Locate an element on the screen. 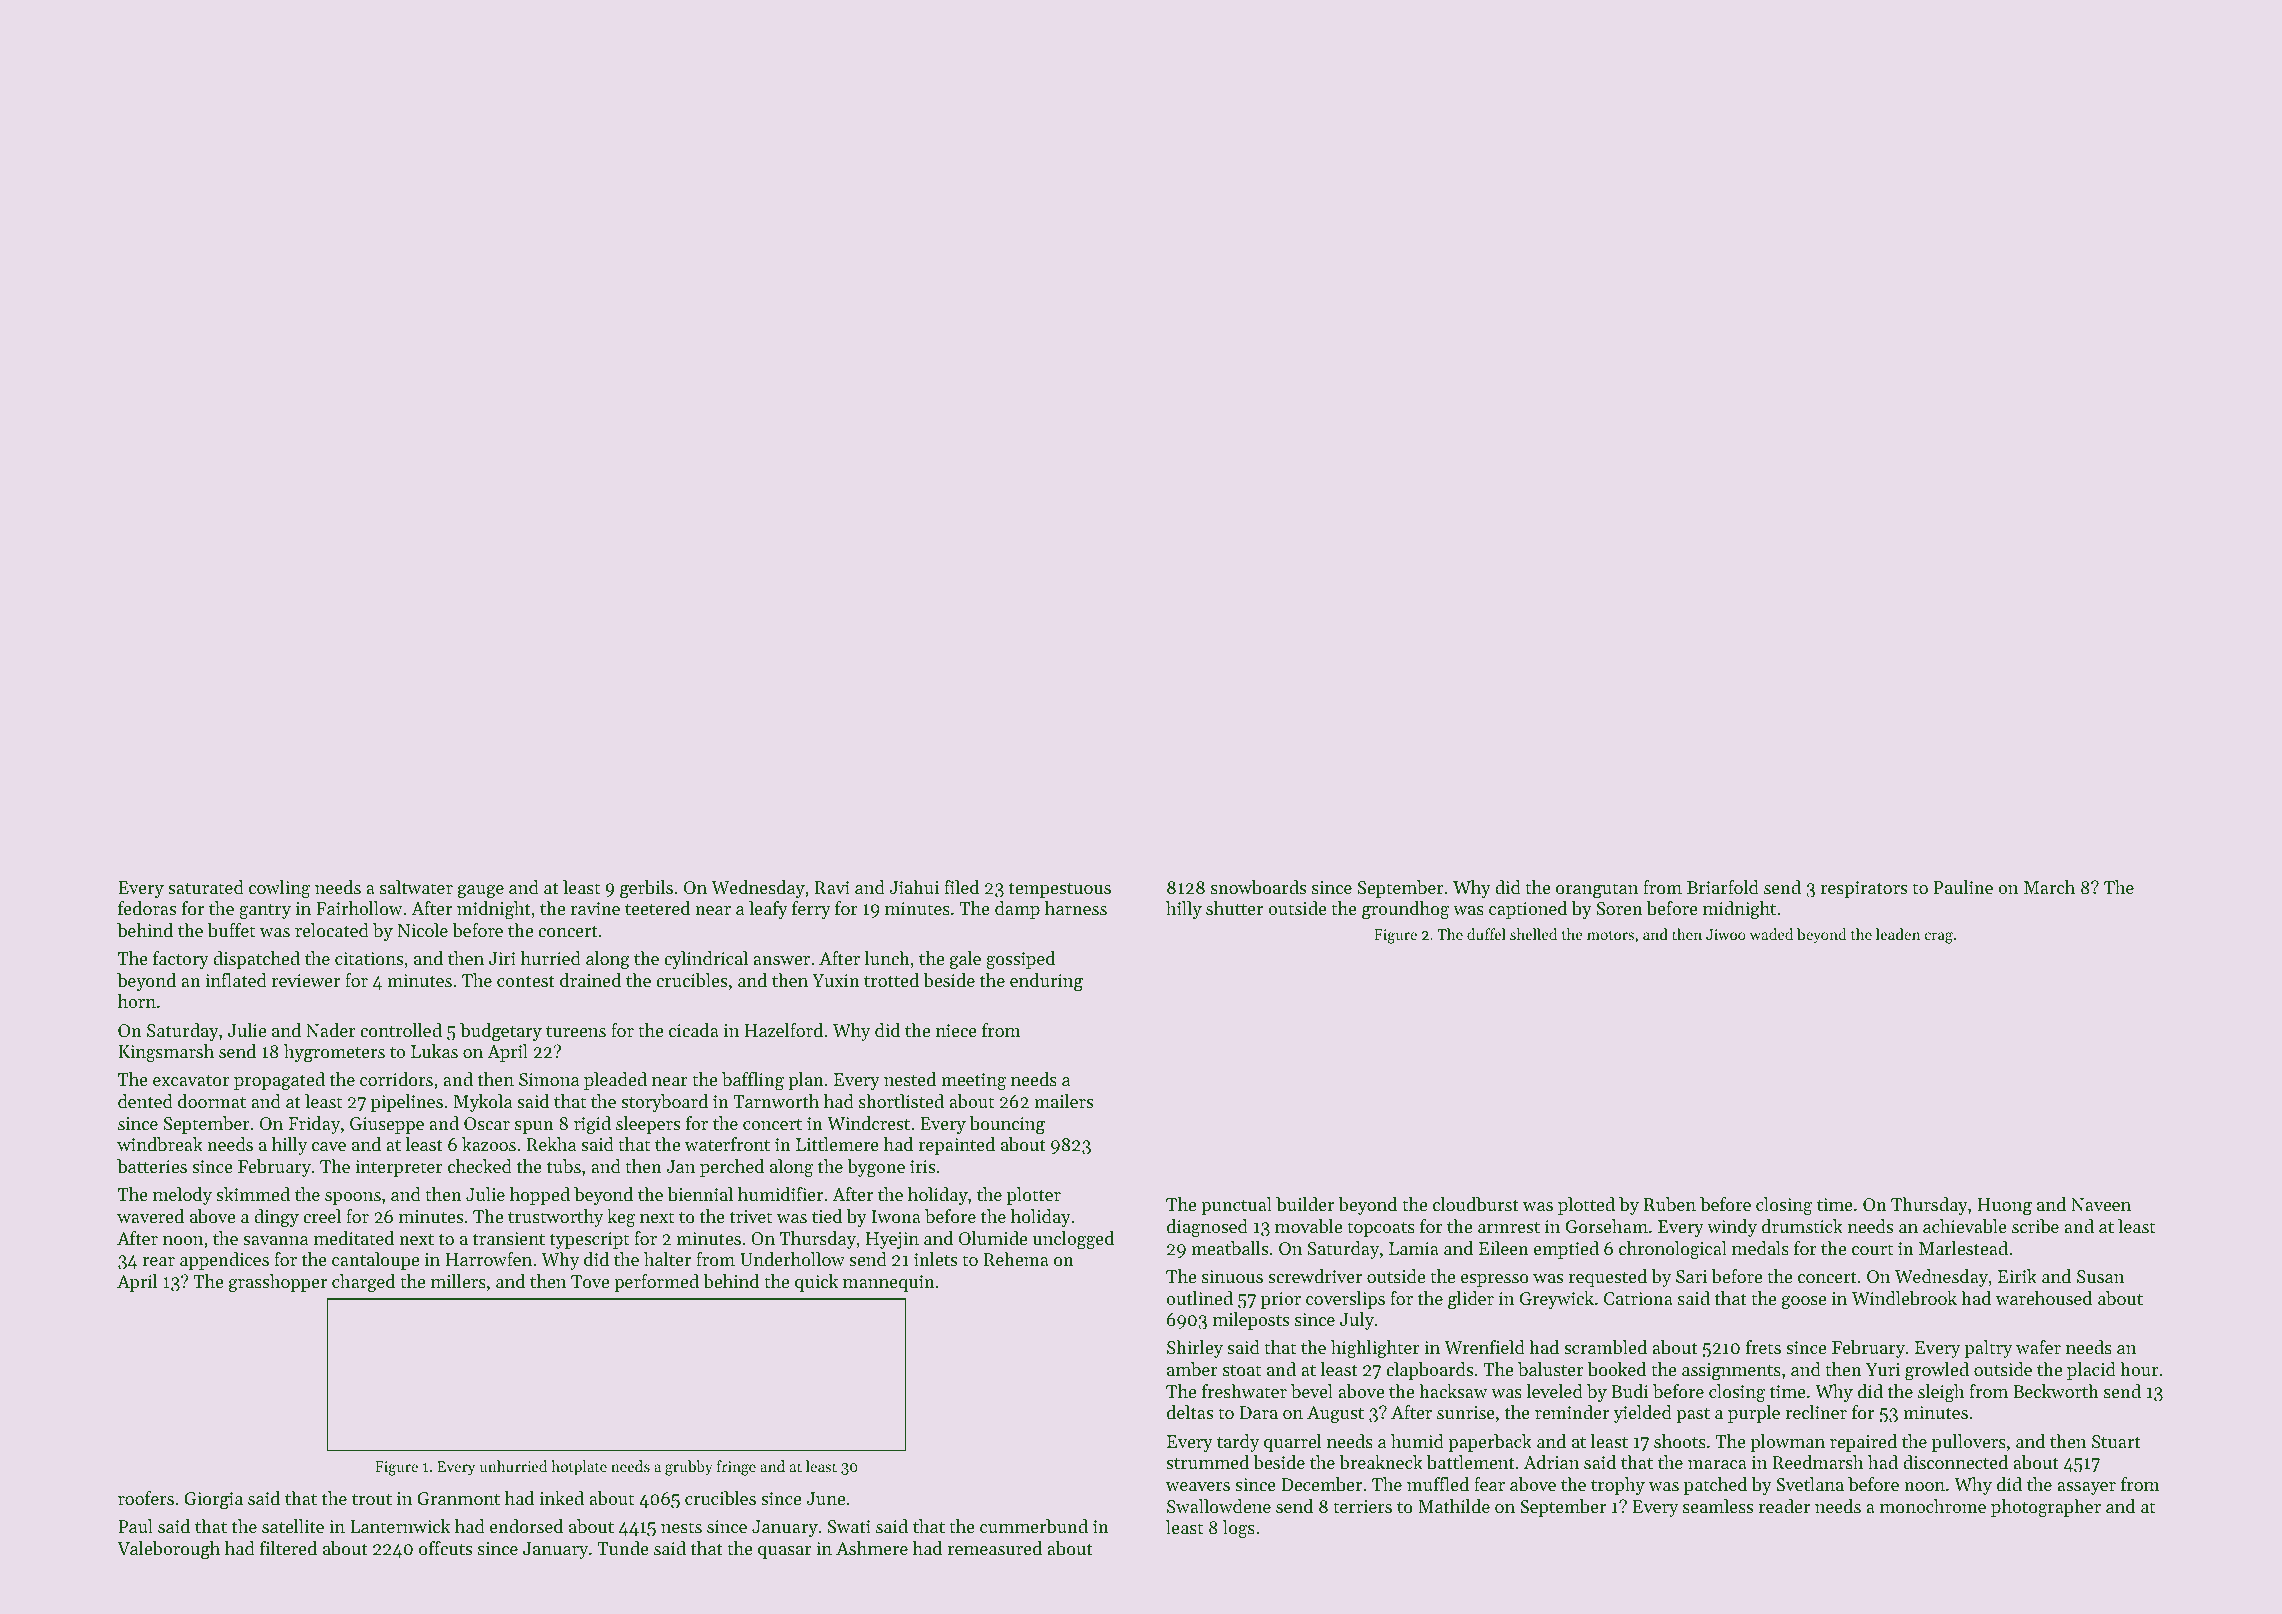 The image size is (2282, 1614). charged is located at coordinates (363, 1283).
